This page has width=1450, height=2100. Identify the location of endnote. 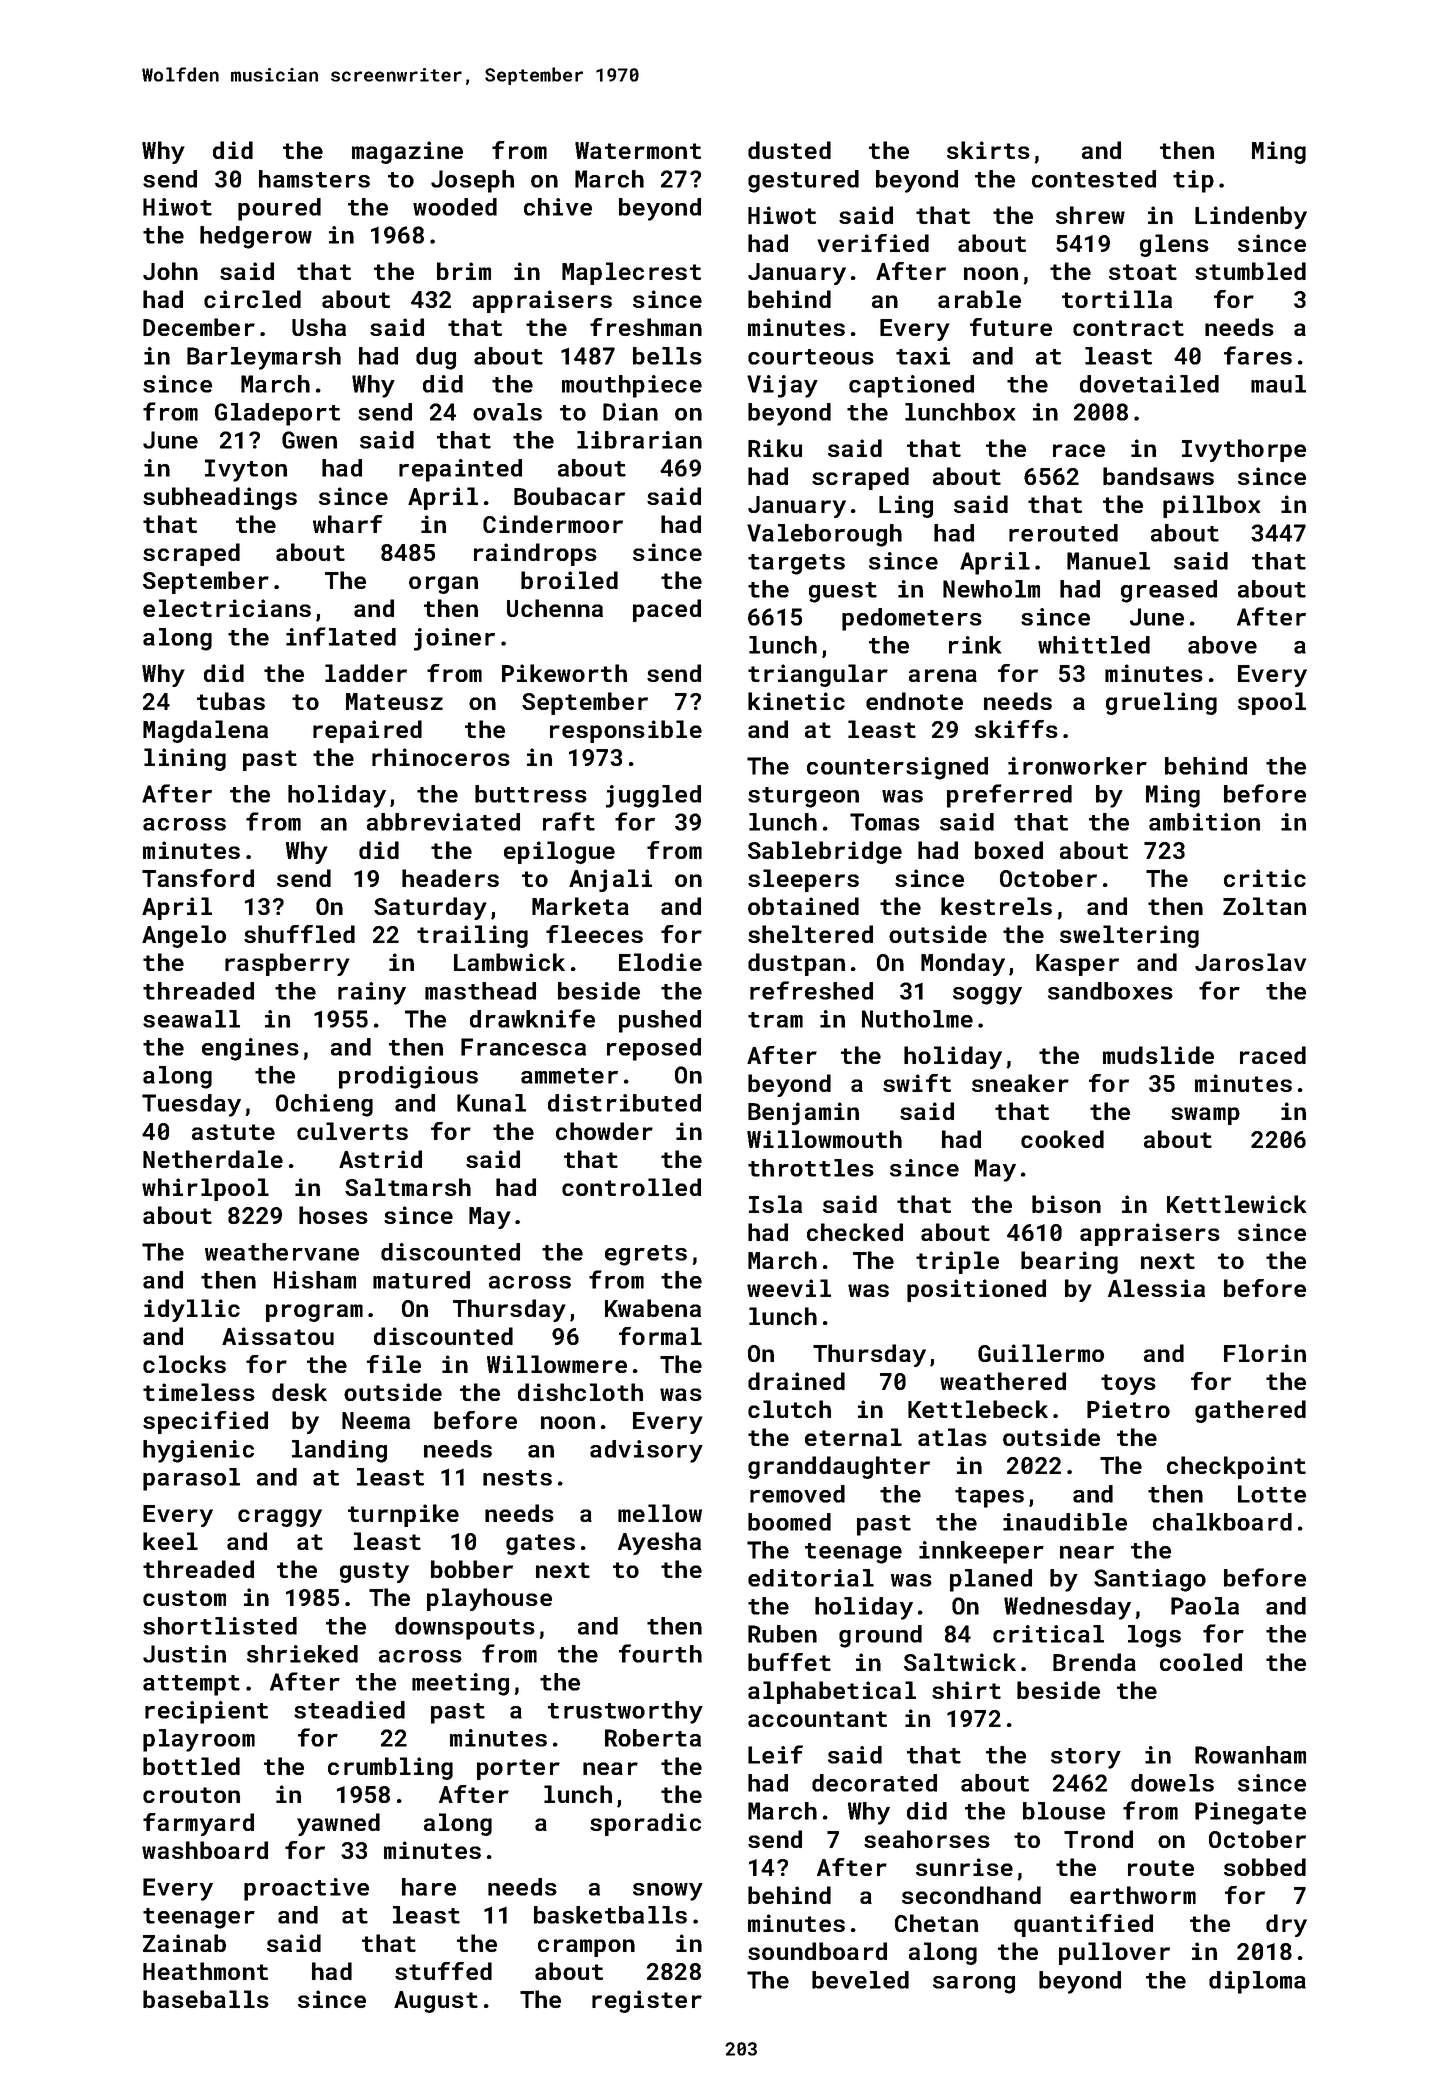
(914, 701).
